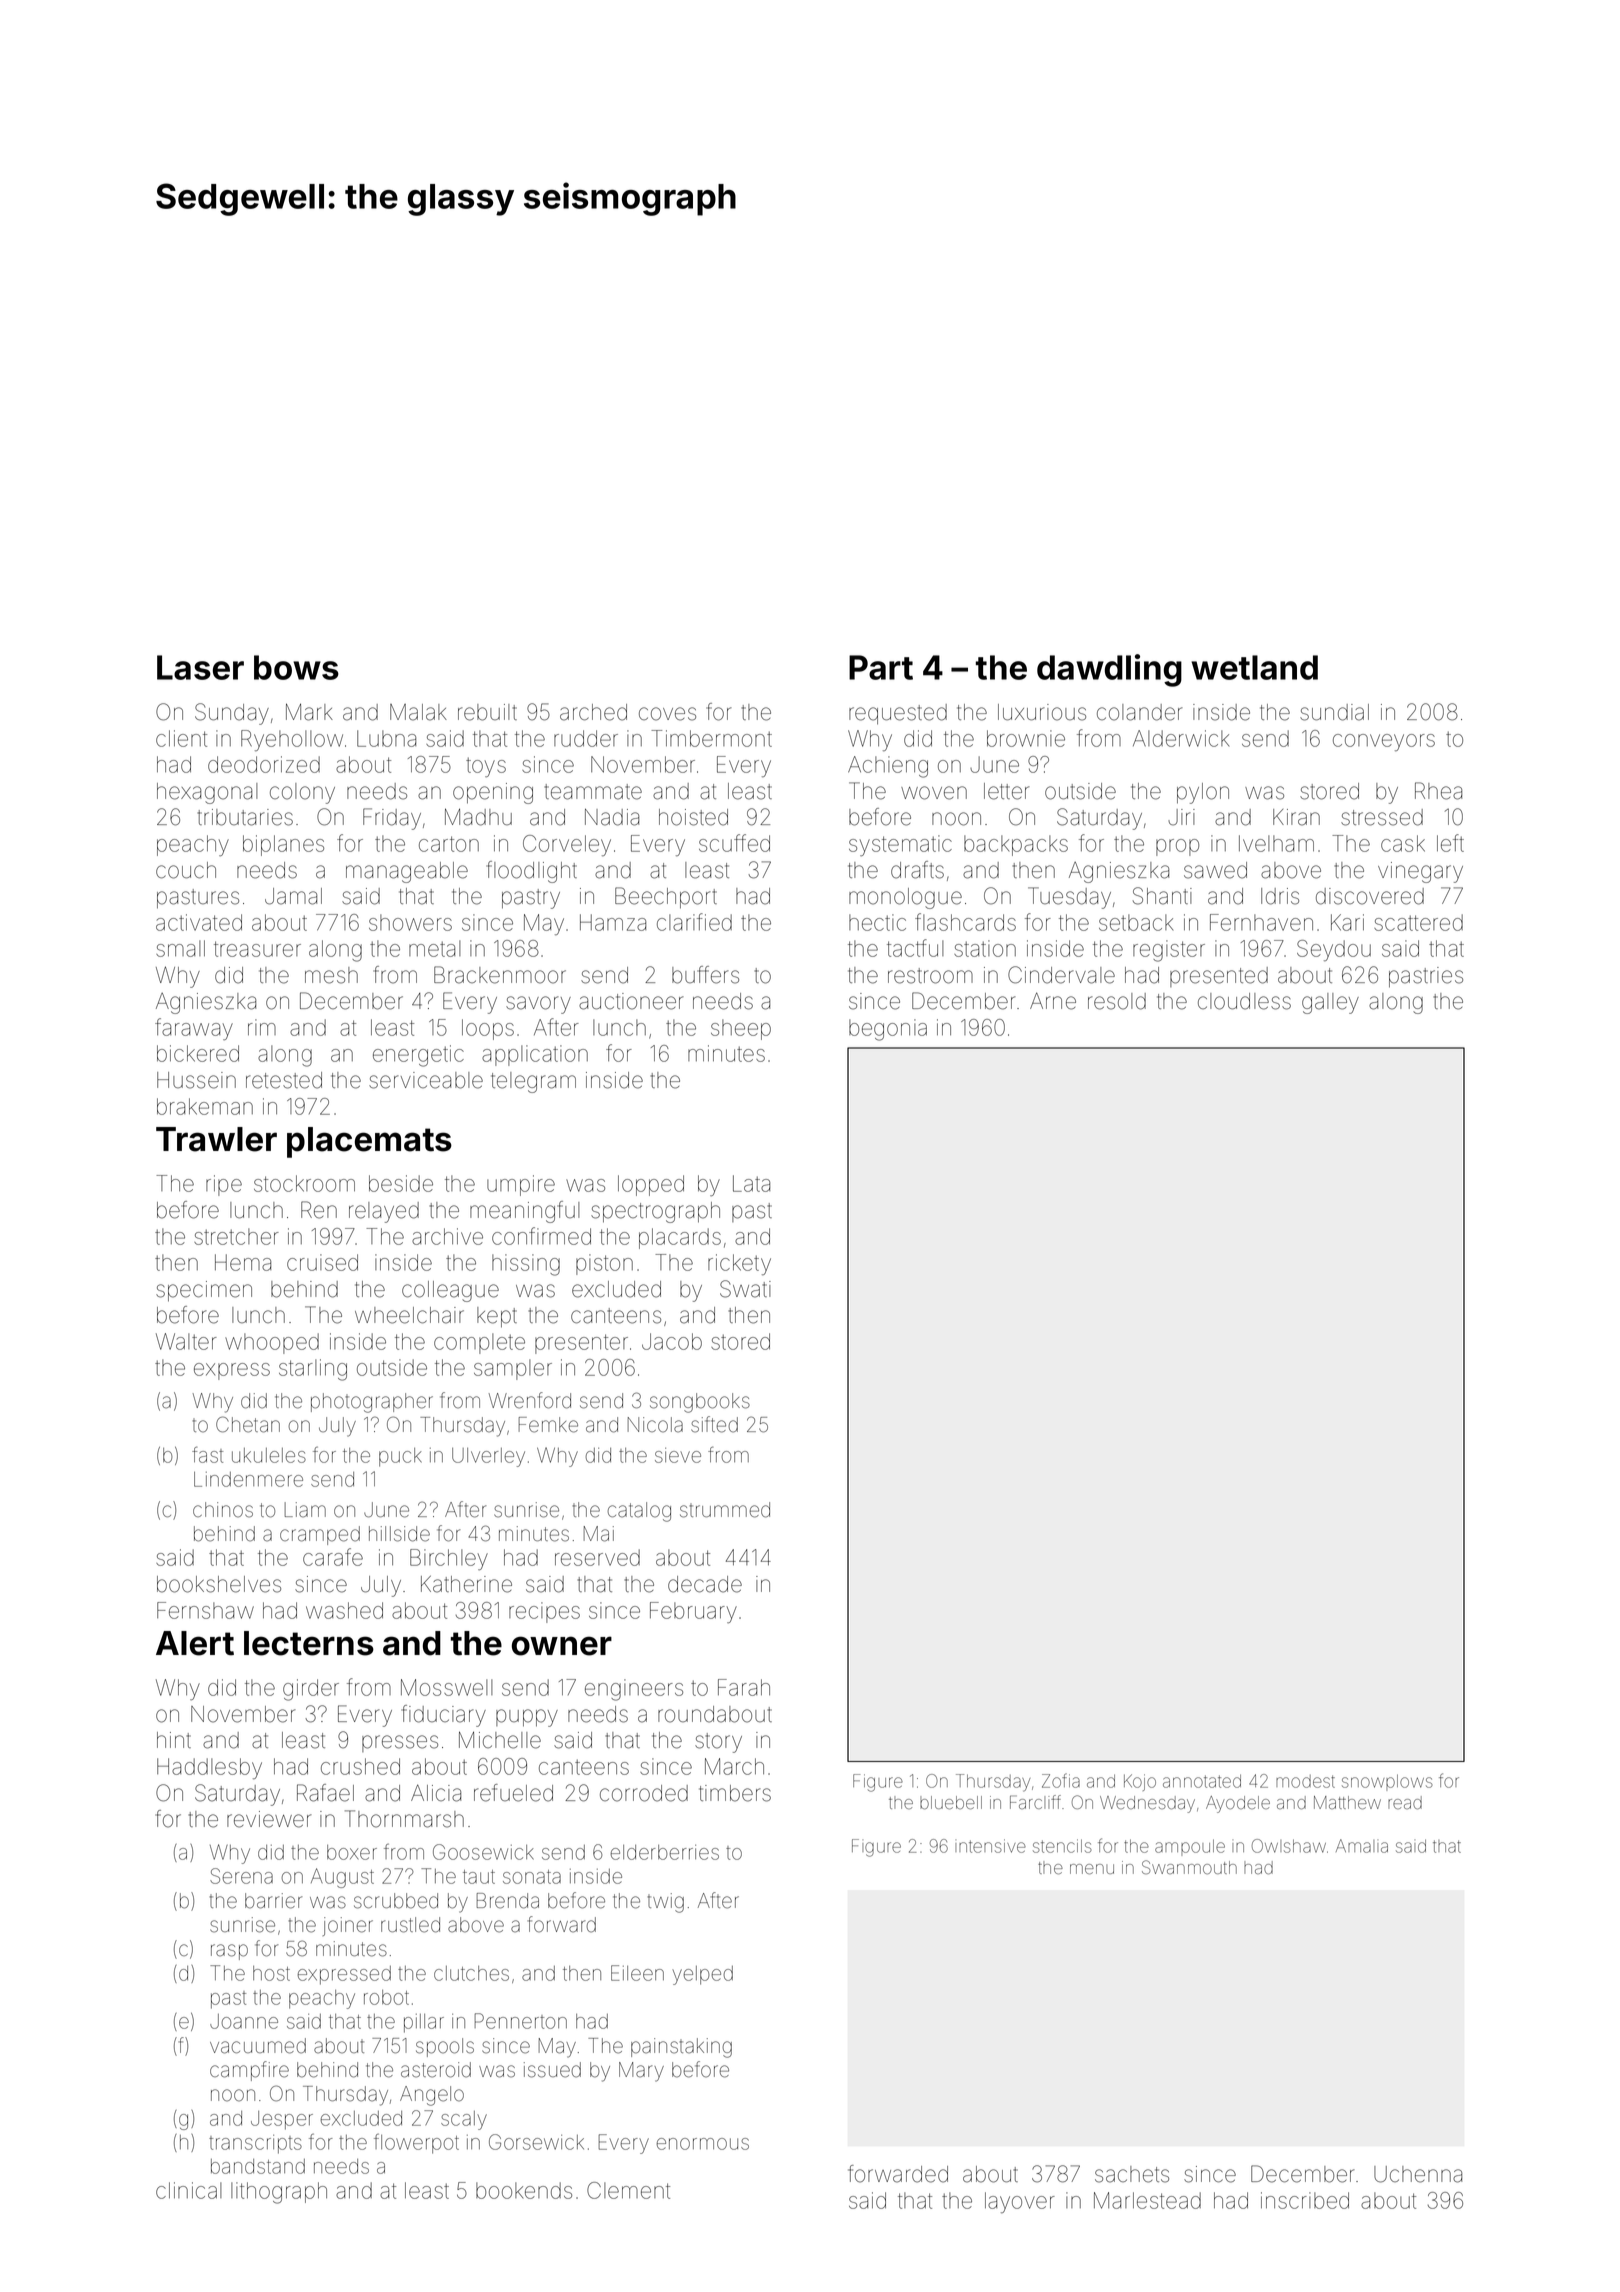  What do you see at coordinates (628, 2190) in the image?
I see `Clement` at bounding box center [628, 2190].
